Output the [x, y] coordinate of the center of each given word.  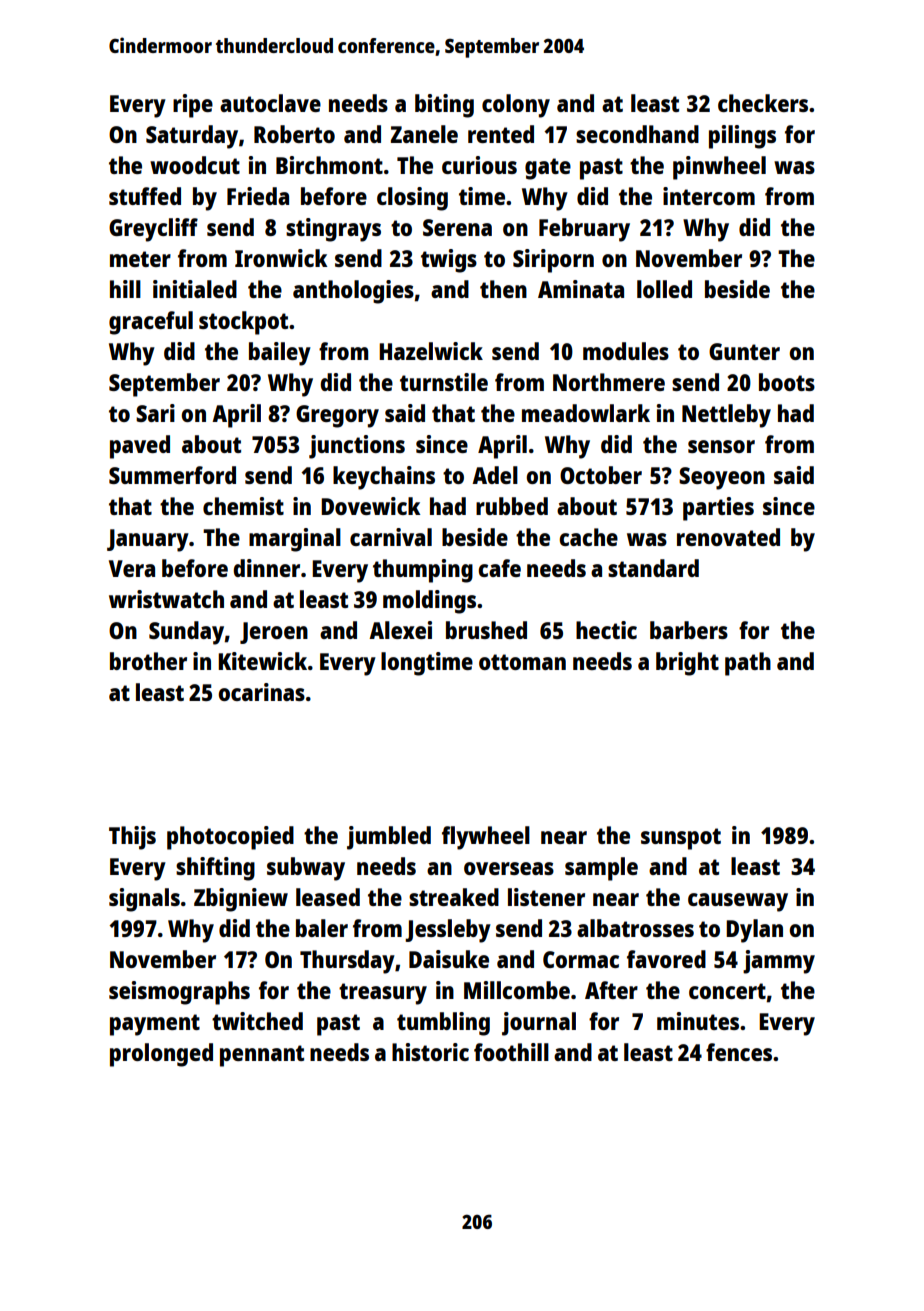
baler [322, 928]
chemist [243, 506]
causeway [738, 902]
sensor [721, 446]
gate [548, 169]
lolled [664, 289]
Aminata [581, 289]
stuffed [145, 196]
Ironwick [281, 258]
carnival [391, 537]
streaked [454, 897]
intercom [709, 196]
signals [144, 900]
